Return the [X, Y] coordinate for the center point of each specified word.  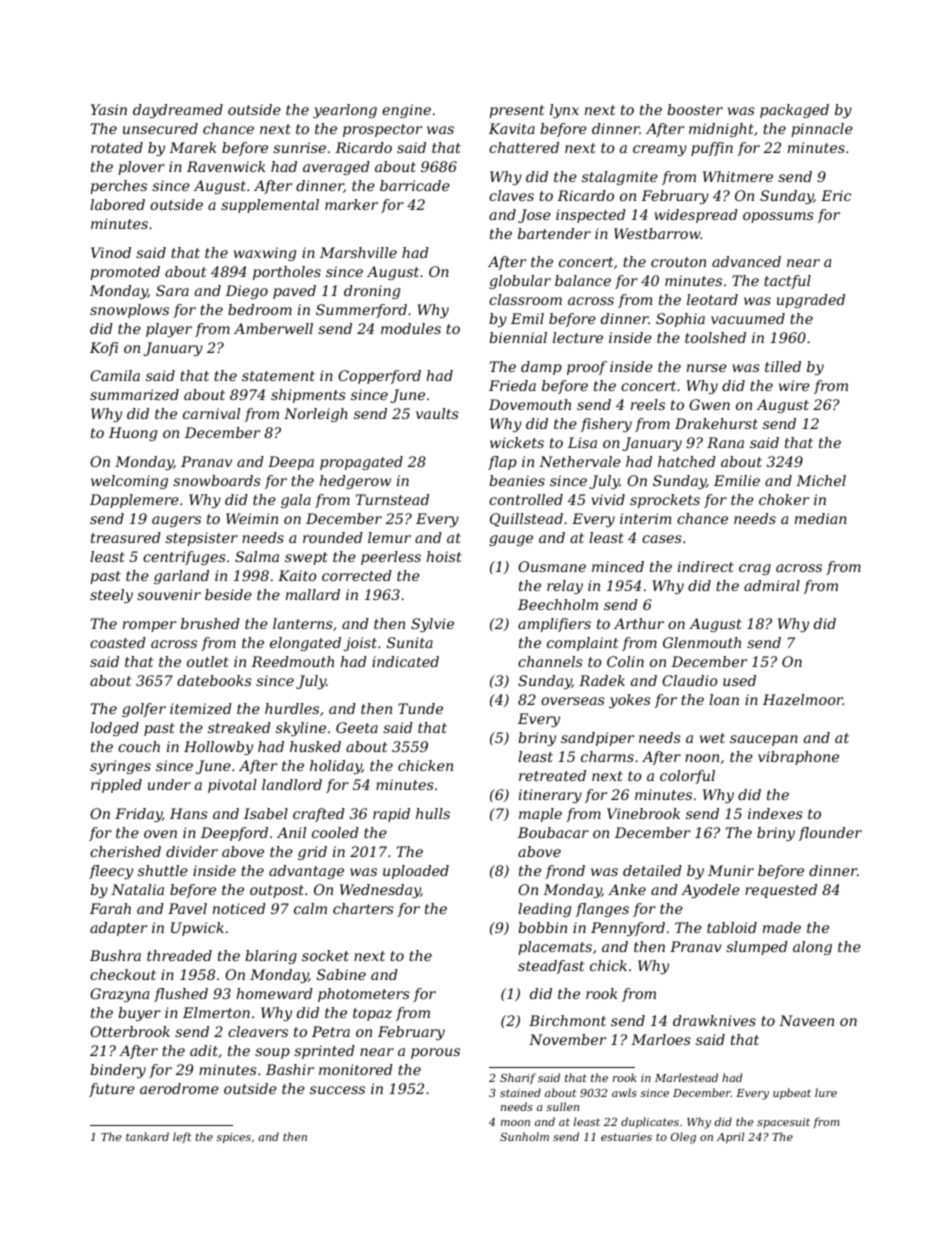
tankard [147, 1136]
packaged [794, 111]
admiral [772, 585]
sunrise [299, 147]
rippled [116, 786]
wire [794, 385]
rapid [391, 815]
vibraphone [798, 758]
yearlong [345, 111]
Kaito [297, 575]
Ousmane [552, 566]
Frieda [512, 385]
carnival [211, 413]
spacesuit [783, 1123]
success [337, 1090]
